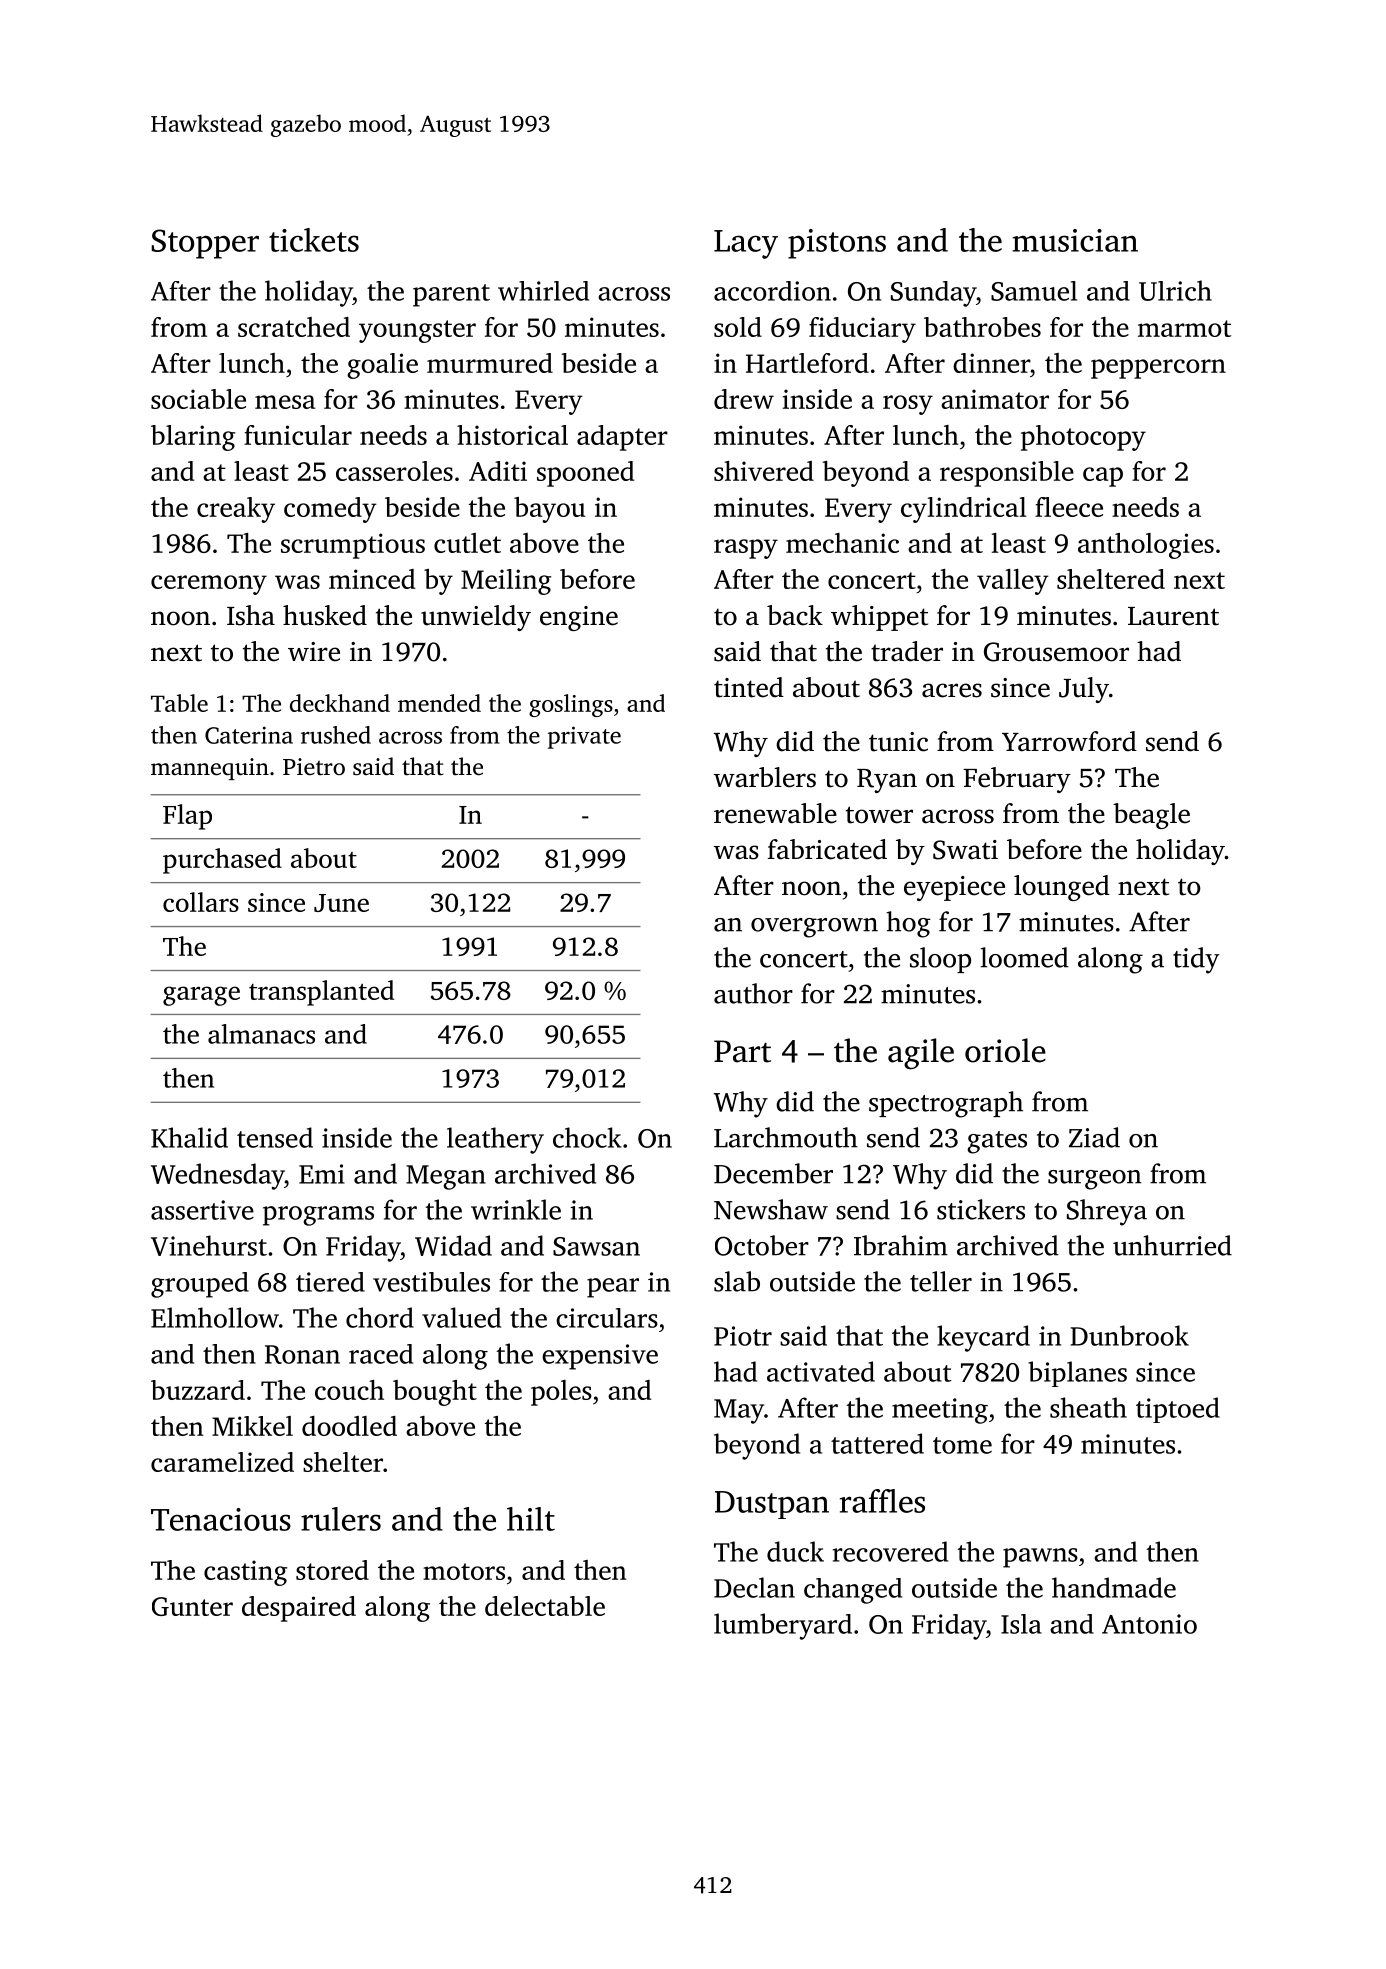 This screenshot has height=1969, width=1386. I want to click on handmade, so click(1114, 1587).
